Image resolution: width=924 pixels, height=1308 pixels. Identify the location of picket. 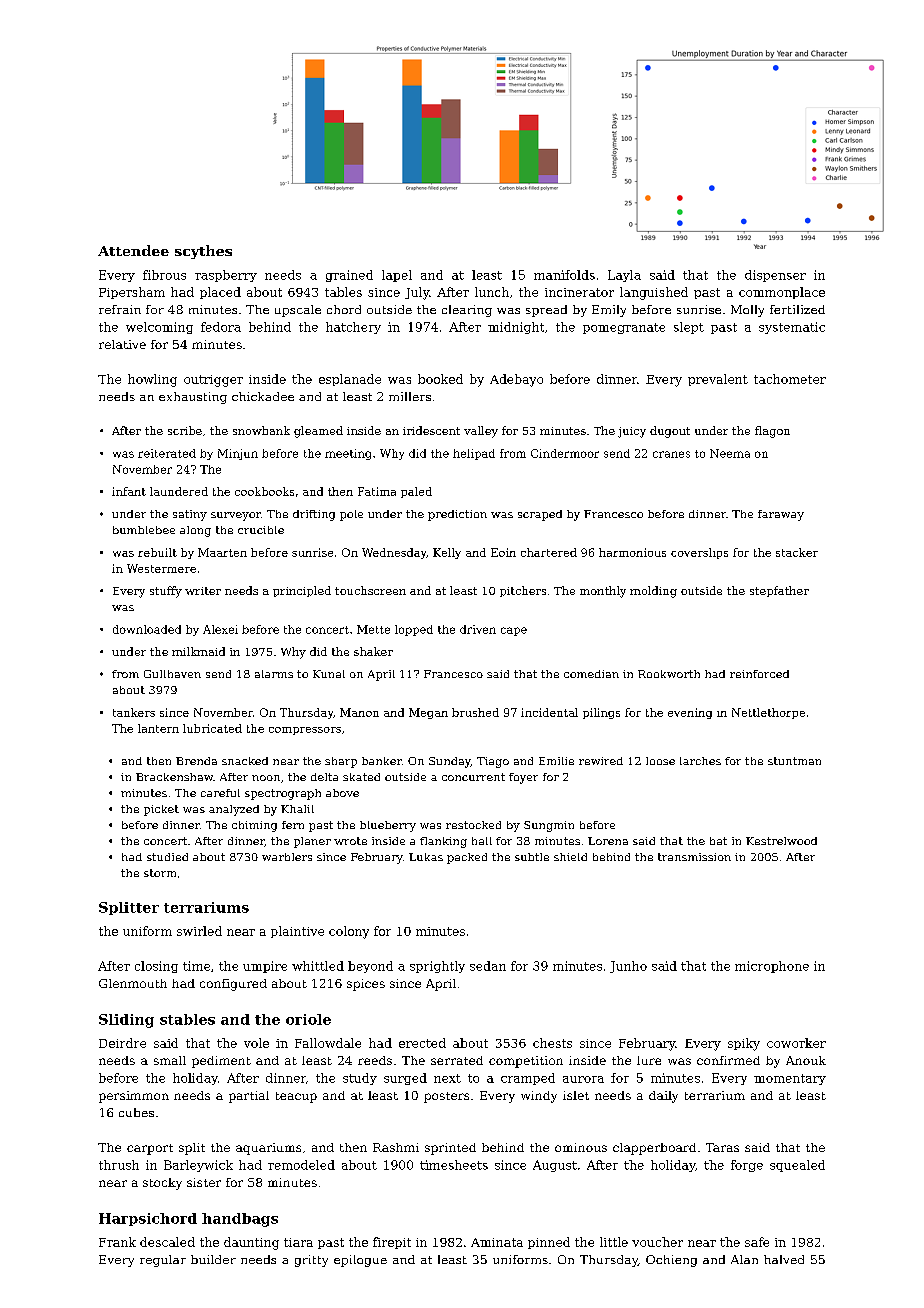
(161, 810).
